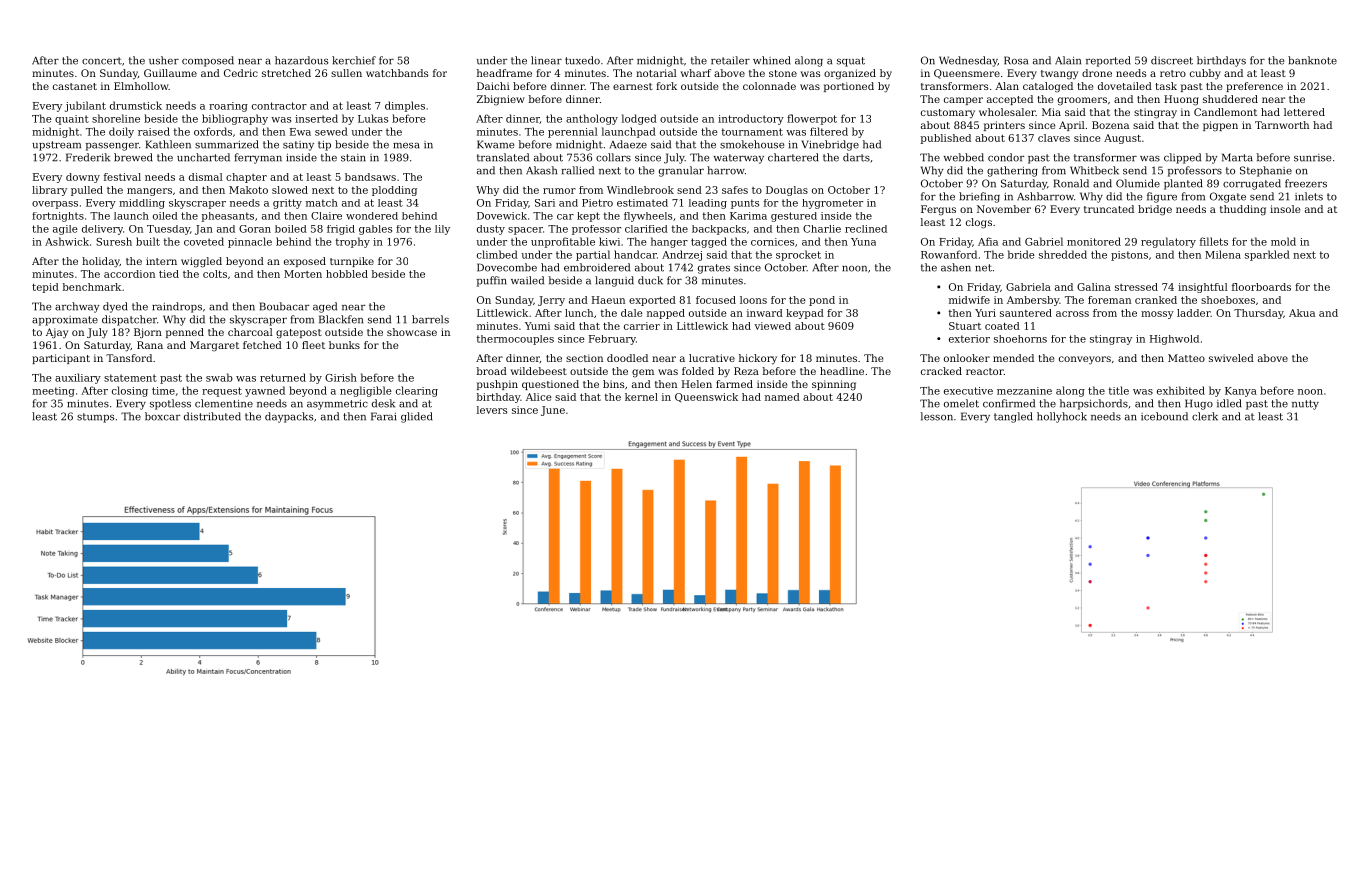 The width and height of the screenshot is (1372, 887). Describe the element at coordinates (979, 223) in the screenshot. I see `clogs` at that location.
